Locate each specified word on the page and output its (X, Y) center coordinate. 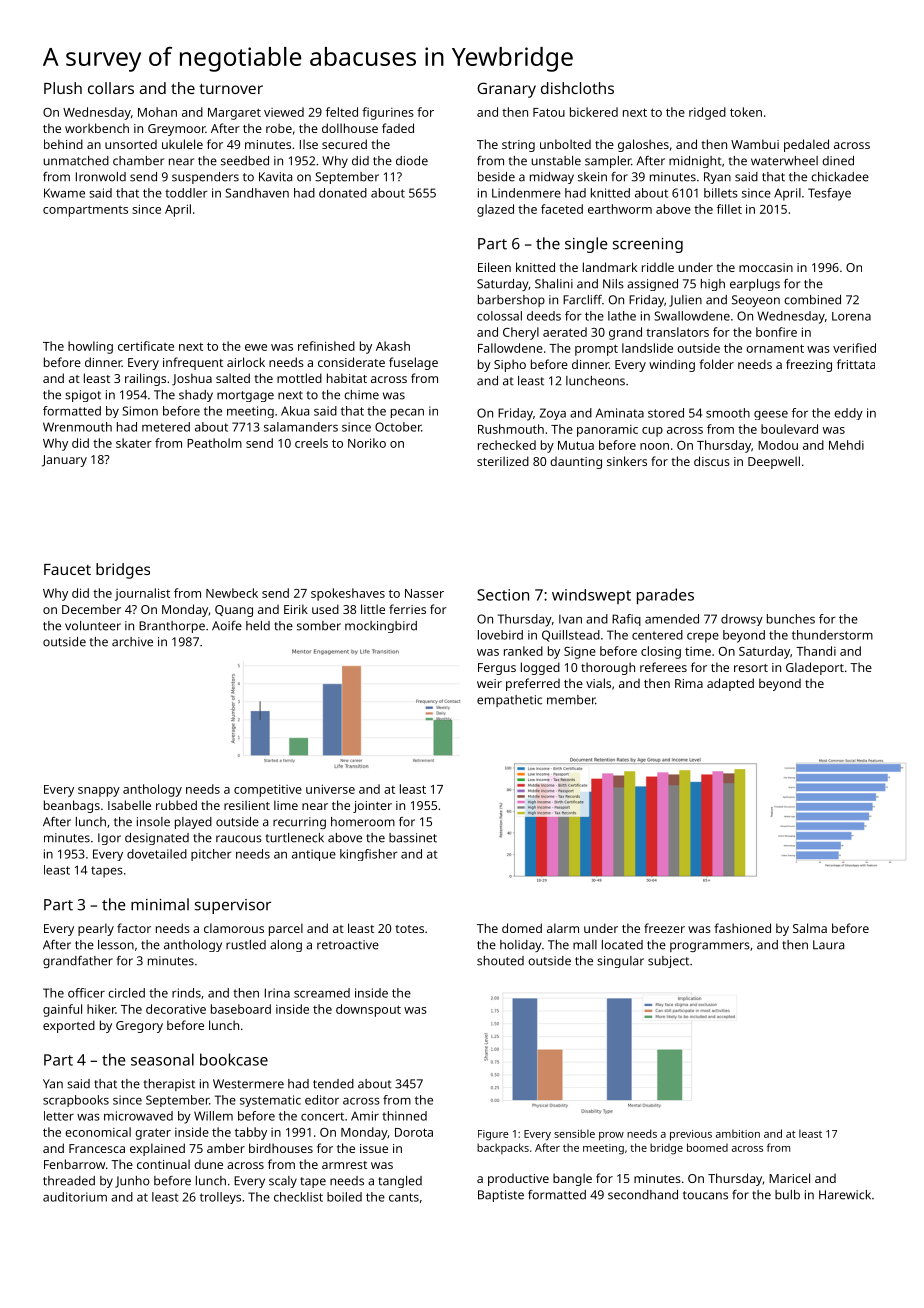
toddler (186, 193)
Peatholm (214, 443)
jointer (372, 807)
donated (343, 193)
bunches (791, 619)
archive (132, 642)
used (325, 609)
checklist (298, 1197)
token (746, 112)
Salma (810, 928)
